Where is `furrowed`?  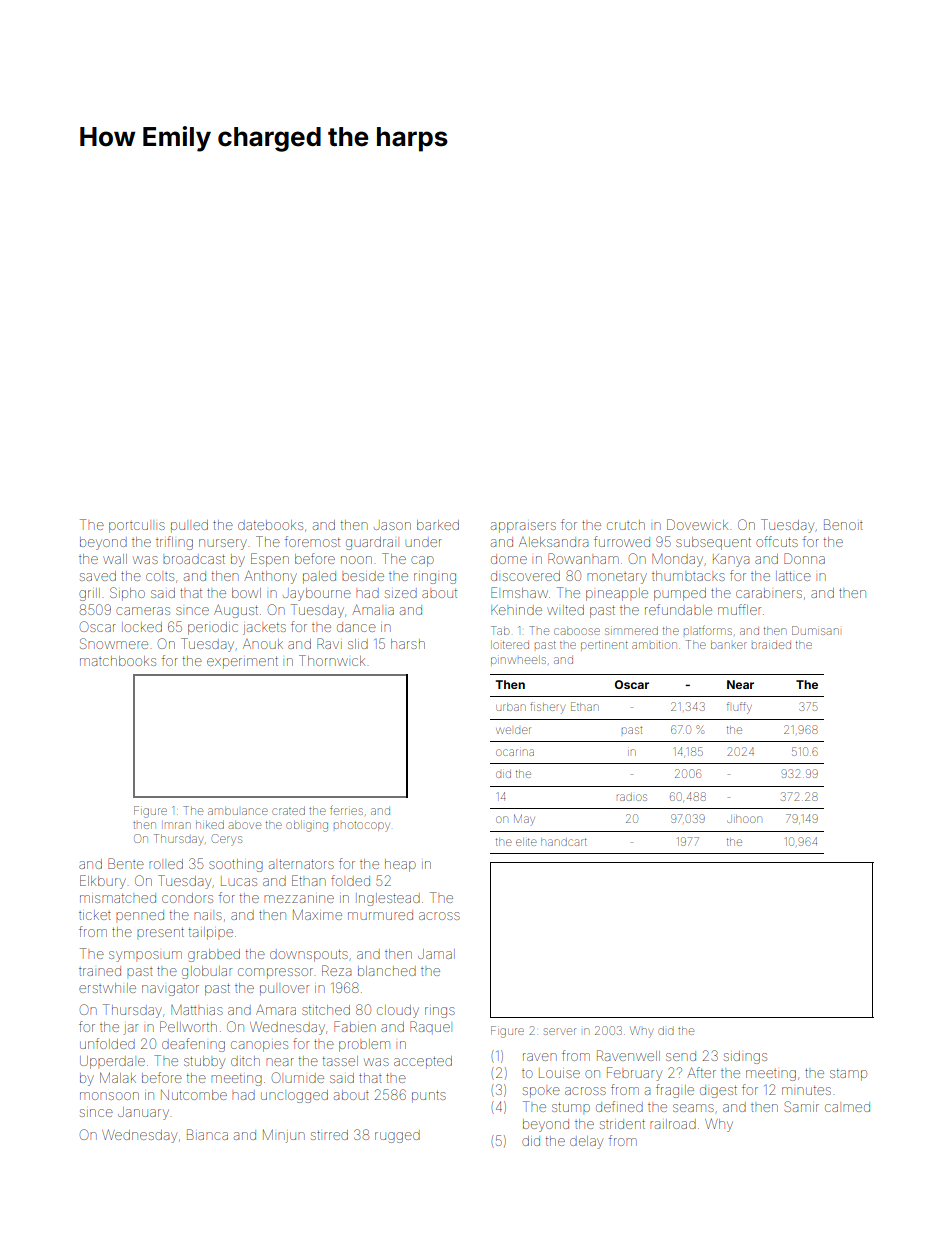
furrowed is located at coordinates (622, 541).
